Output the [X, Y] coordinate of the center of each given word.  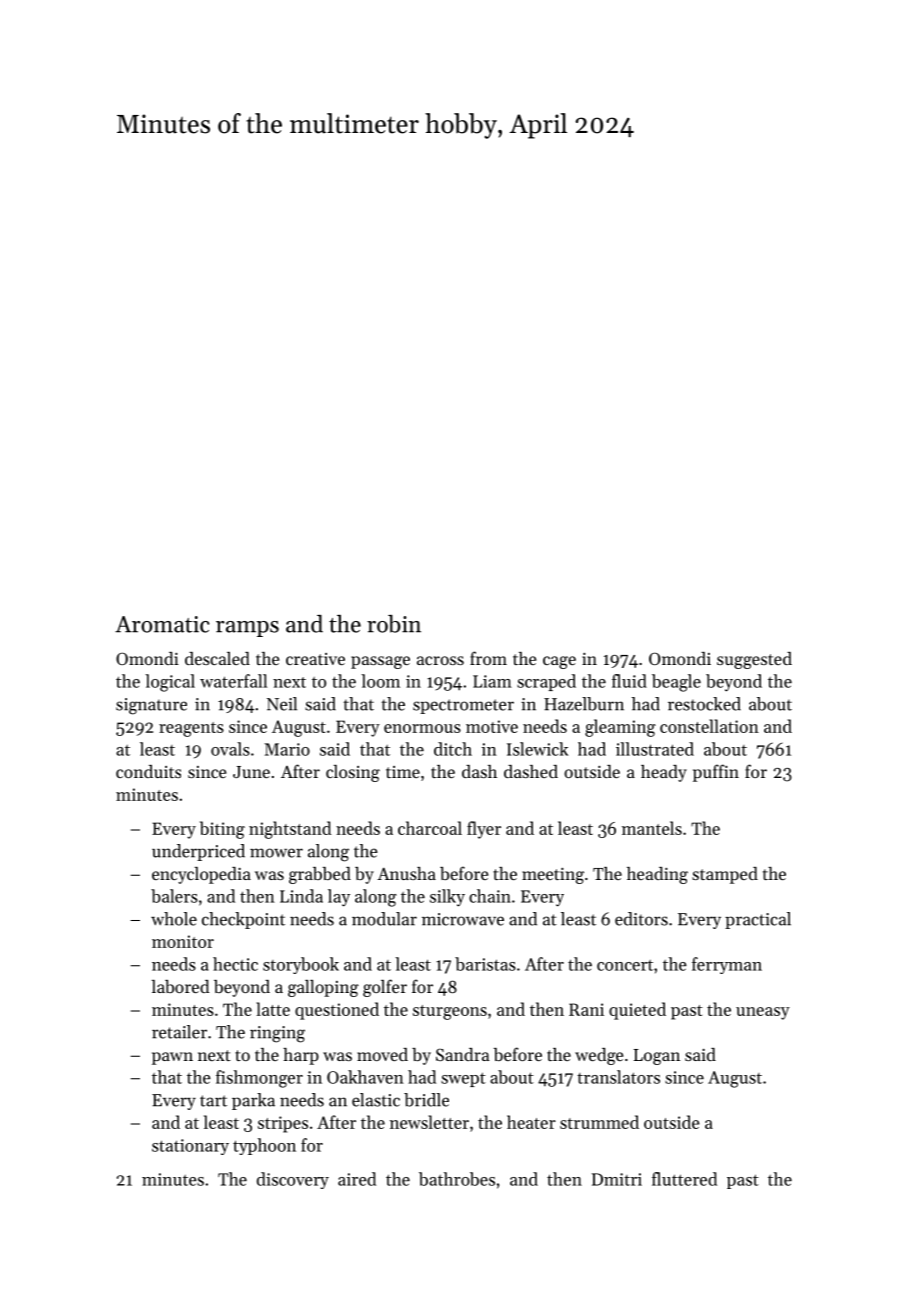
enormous [422, 728]
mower [276, 853]
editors [641, 919]
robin [394, 624]
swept [463, 1079]
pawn [172, 1058]
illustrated [655, 749]
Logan [656, 1057]
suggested [754, 660]
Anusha [406, 873]
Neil [282, 704]
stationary [190, 1147]
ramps [247, 629]
